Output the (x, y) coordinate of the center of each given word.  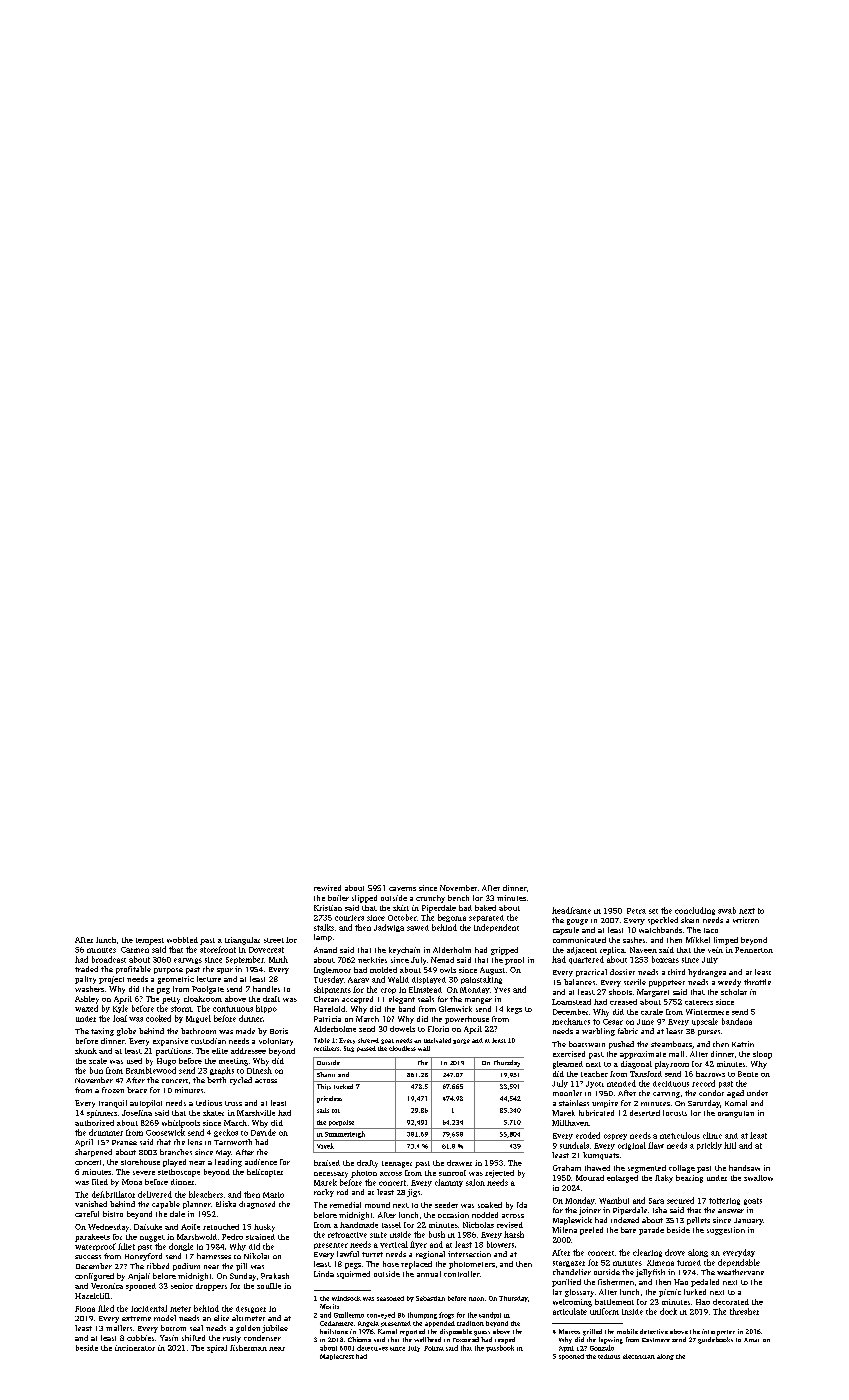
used (134, 1061)
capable (166, 1205)
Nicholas (478, 1225)
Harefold (329, 1009)
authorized (94, 1123)
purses (709, 1033)
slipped (364, 899)
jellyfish (650, 1273)
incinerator (135, 1348)
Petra (636, 911)
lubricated (596, 1113)
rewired (327, 888)
